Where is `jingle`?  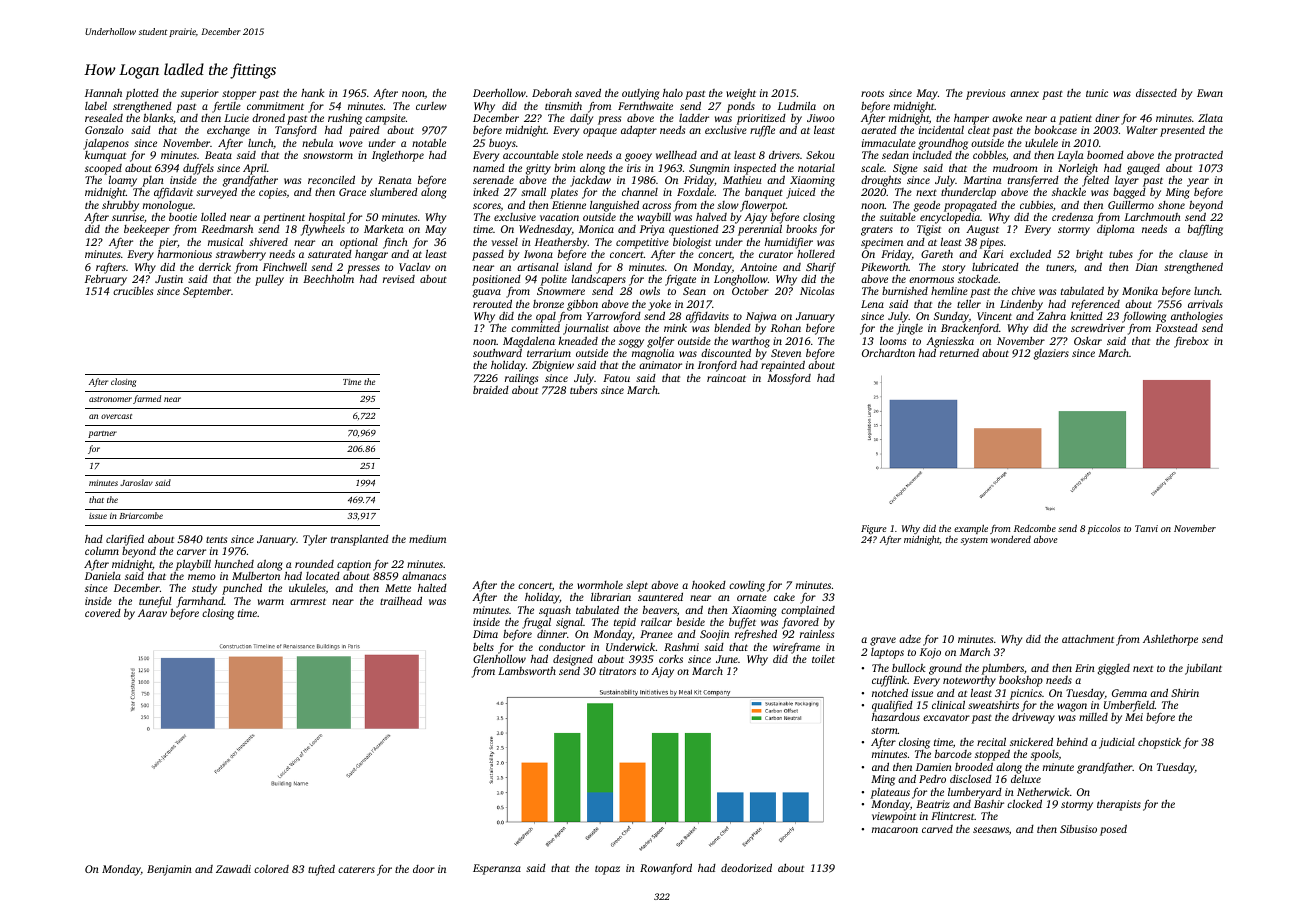
jingle is located at coordinates (910, 329).
